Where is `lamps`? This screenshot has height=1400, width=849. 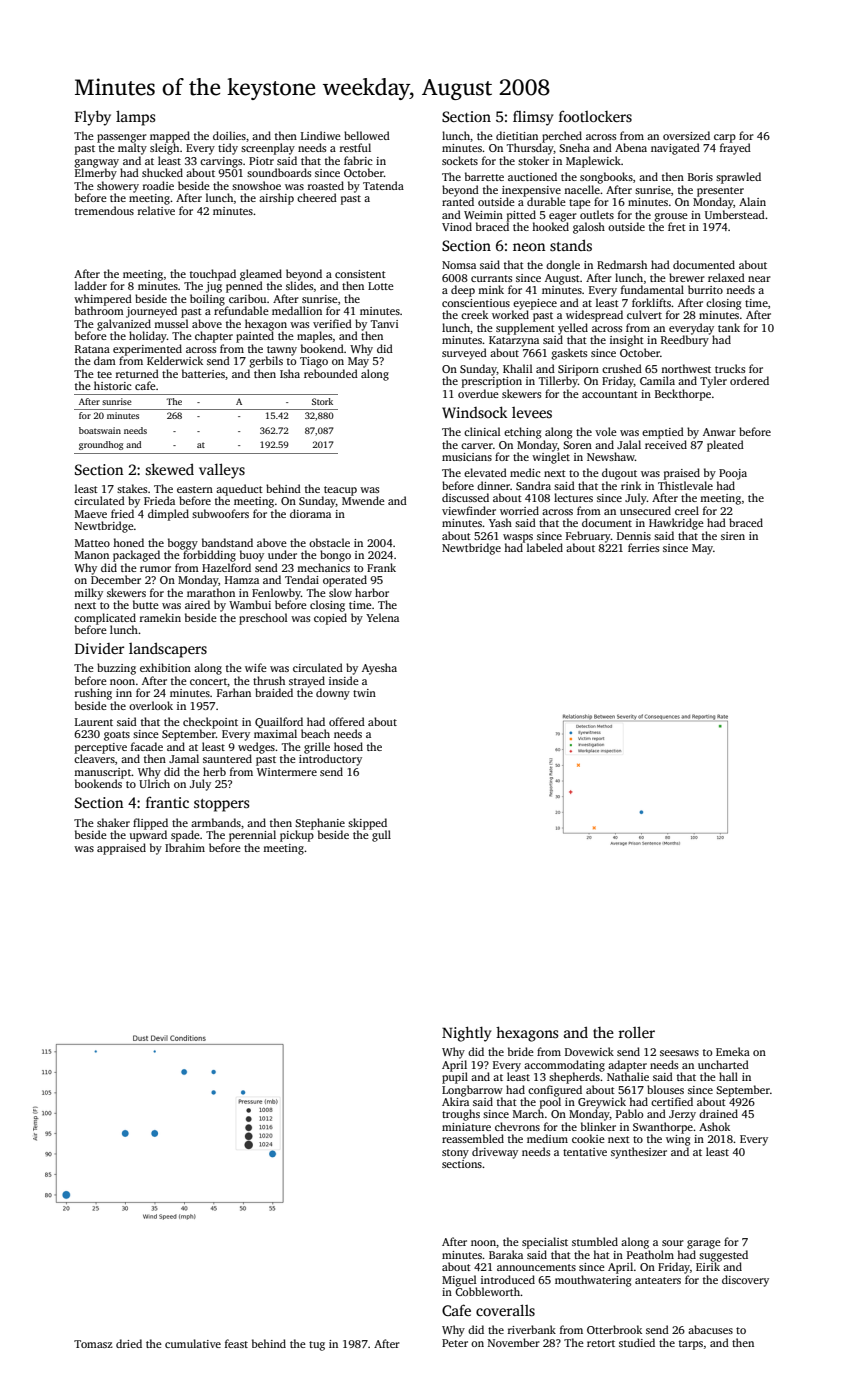 lamps is located at coordinates (135, 118).
